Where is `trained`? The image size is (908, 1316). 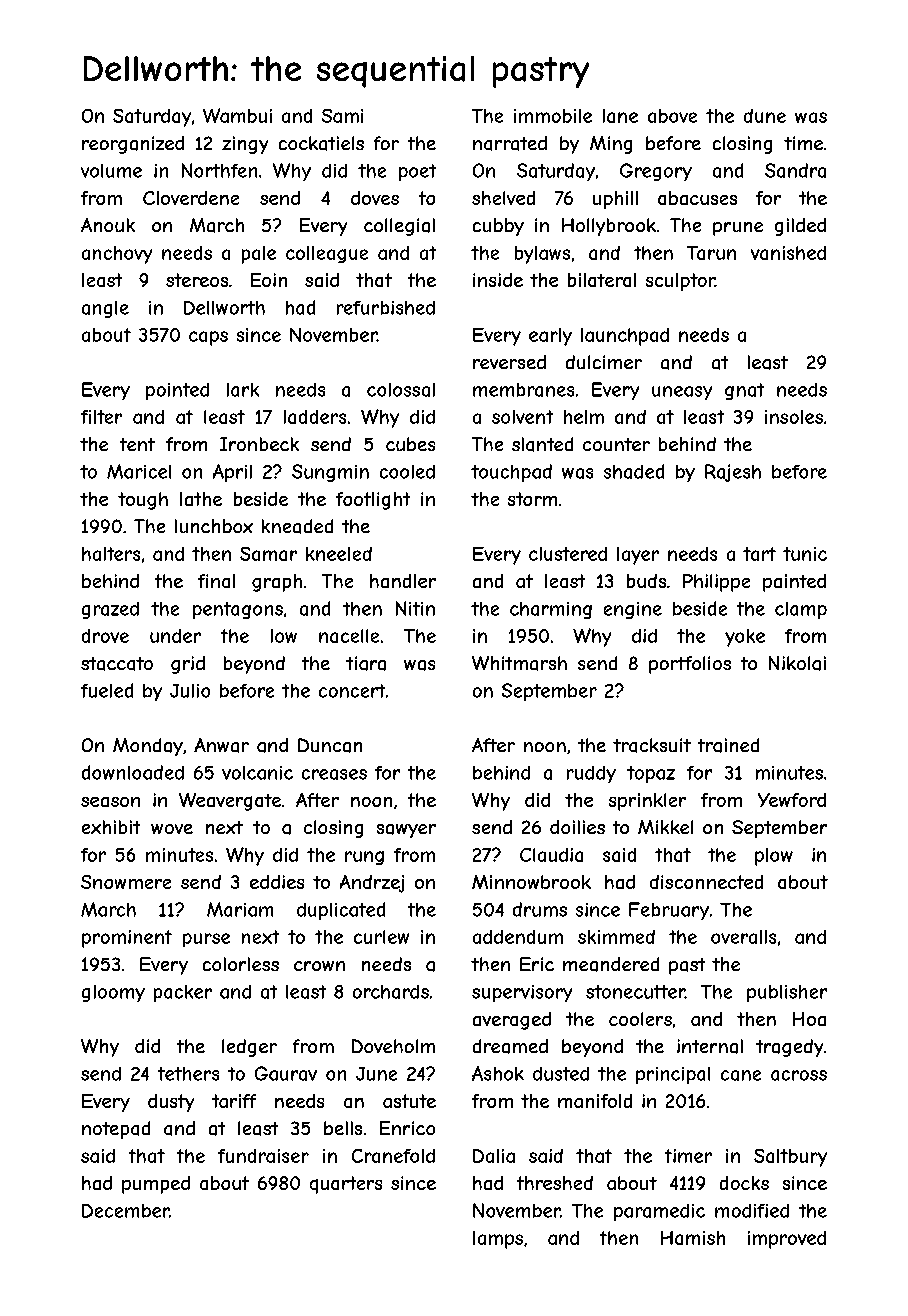 trained is located at coordinates (728, 745).
